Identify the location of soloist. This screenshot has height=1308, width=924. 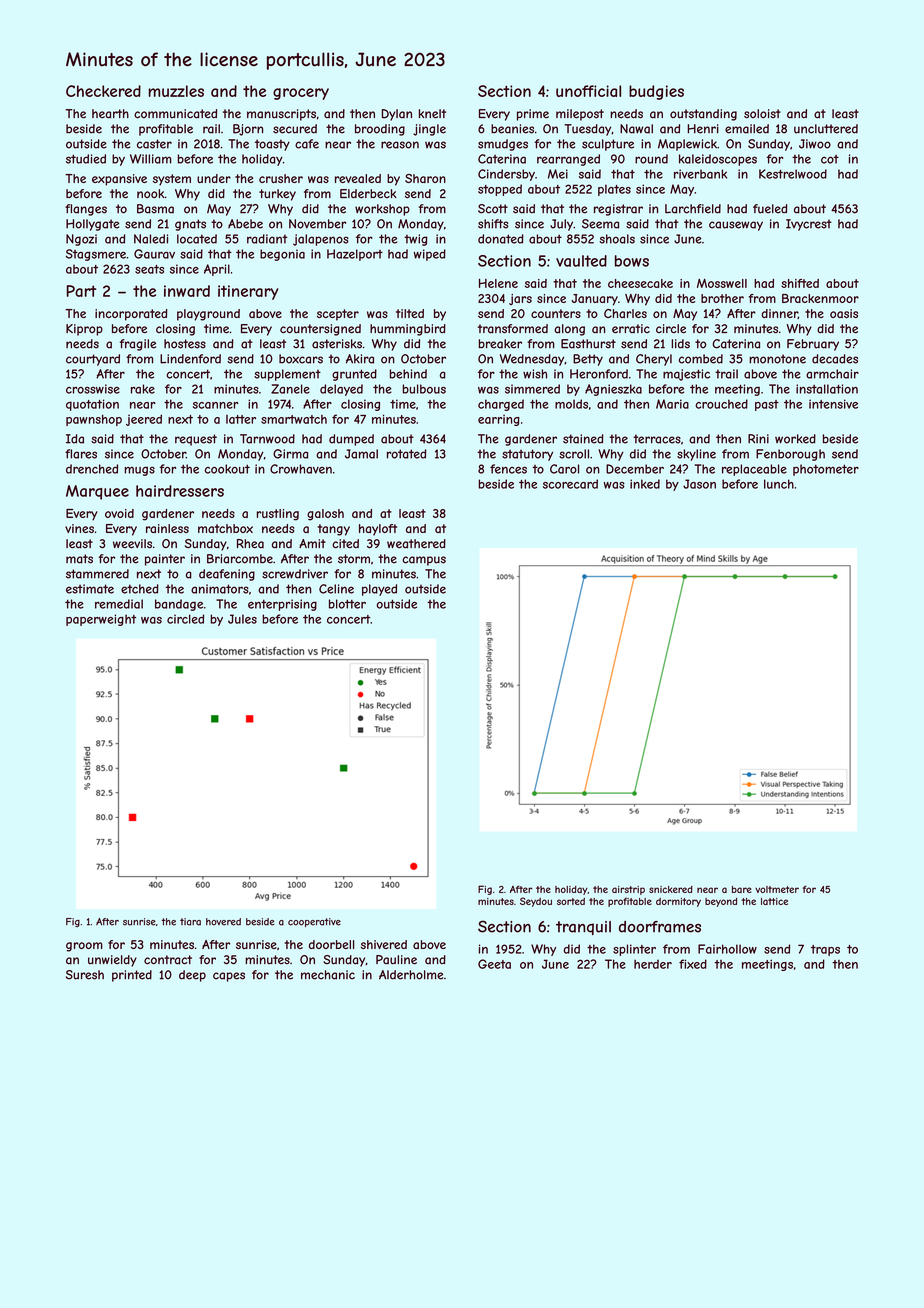
(762, 114).
